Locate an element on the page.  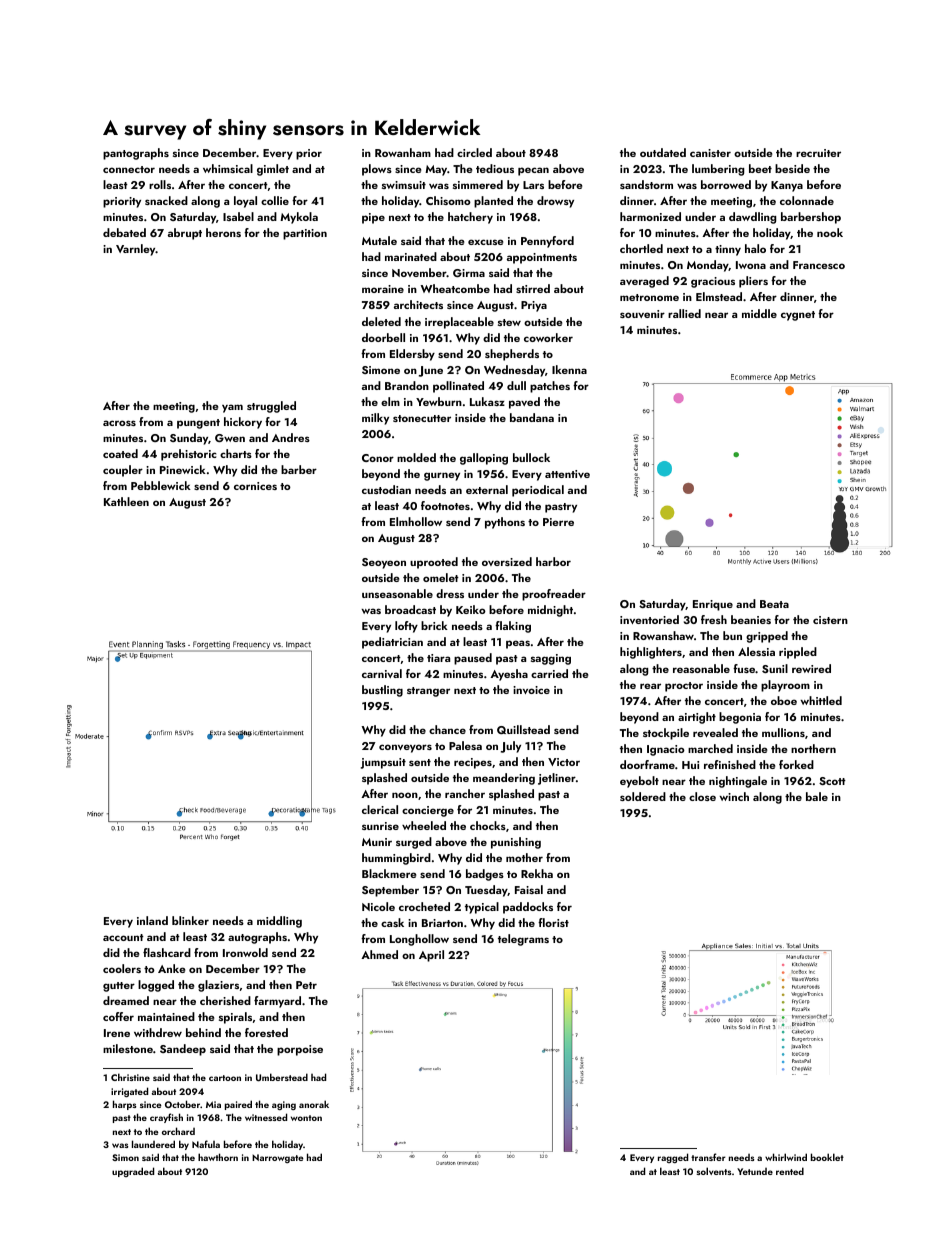
Rowanham is located at coordinates (403, 152).
